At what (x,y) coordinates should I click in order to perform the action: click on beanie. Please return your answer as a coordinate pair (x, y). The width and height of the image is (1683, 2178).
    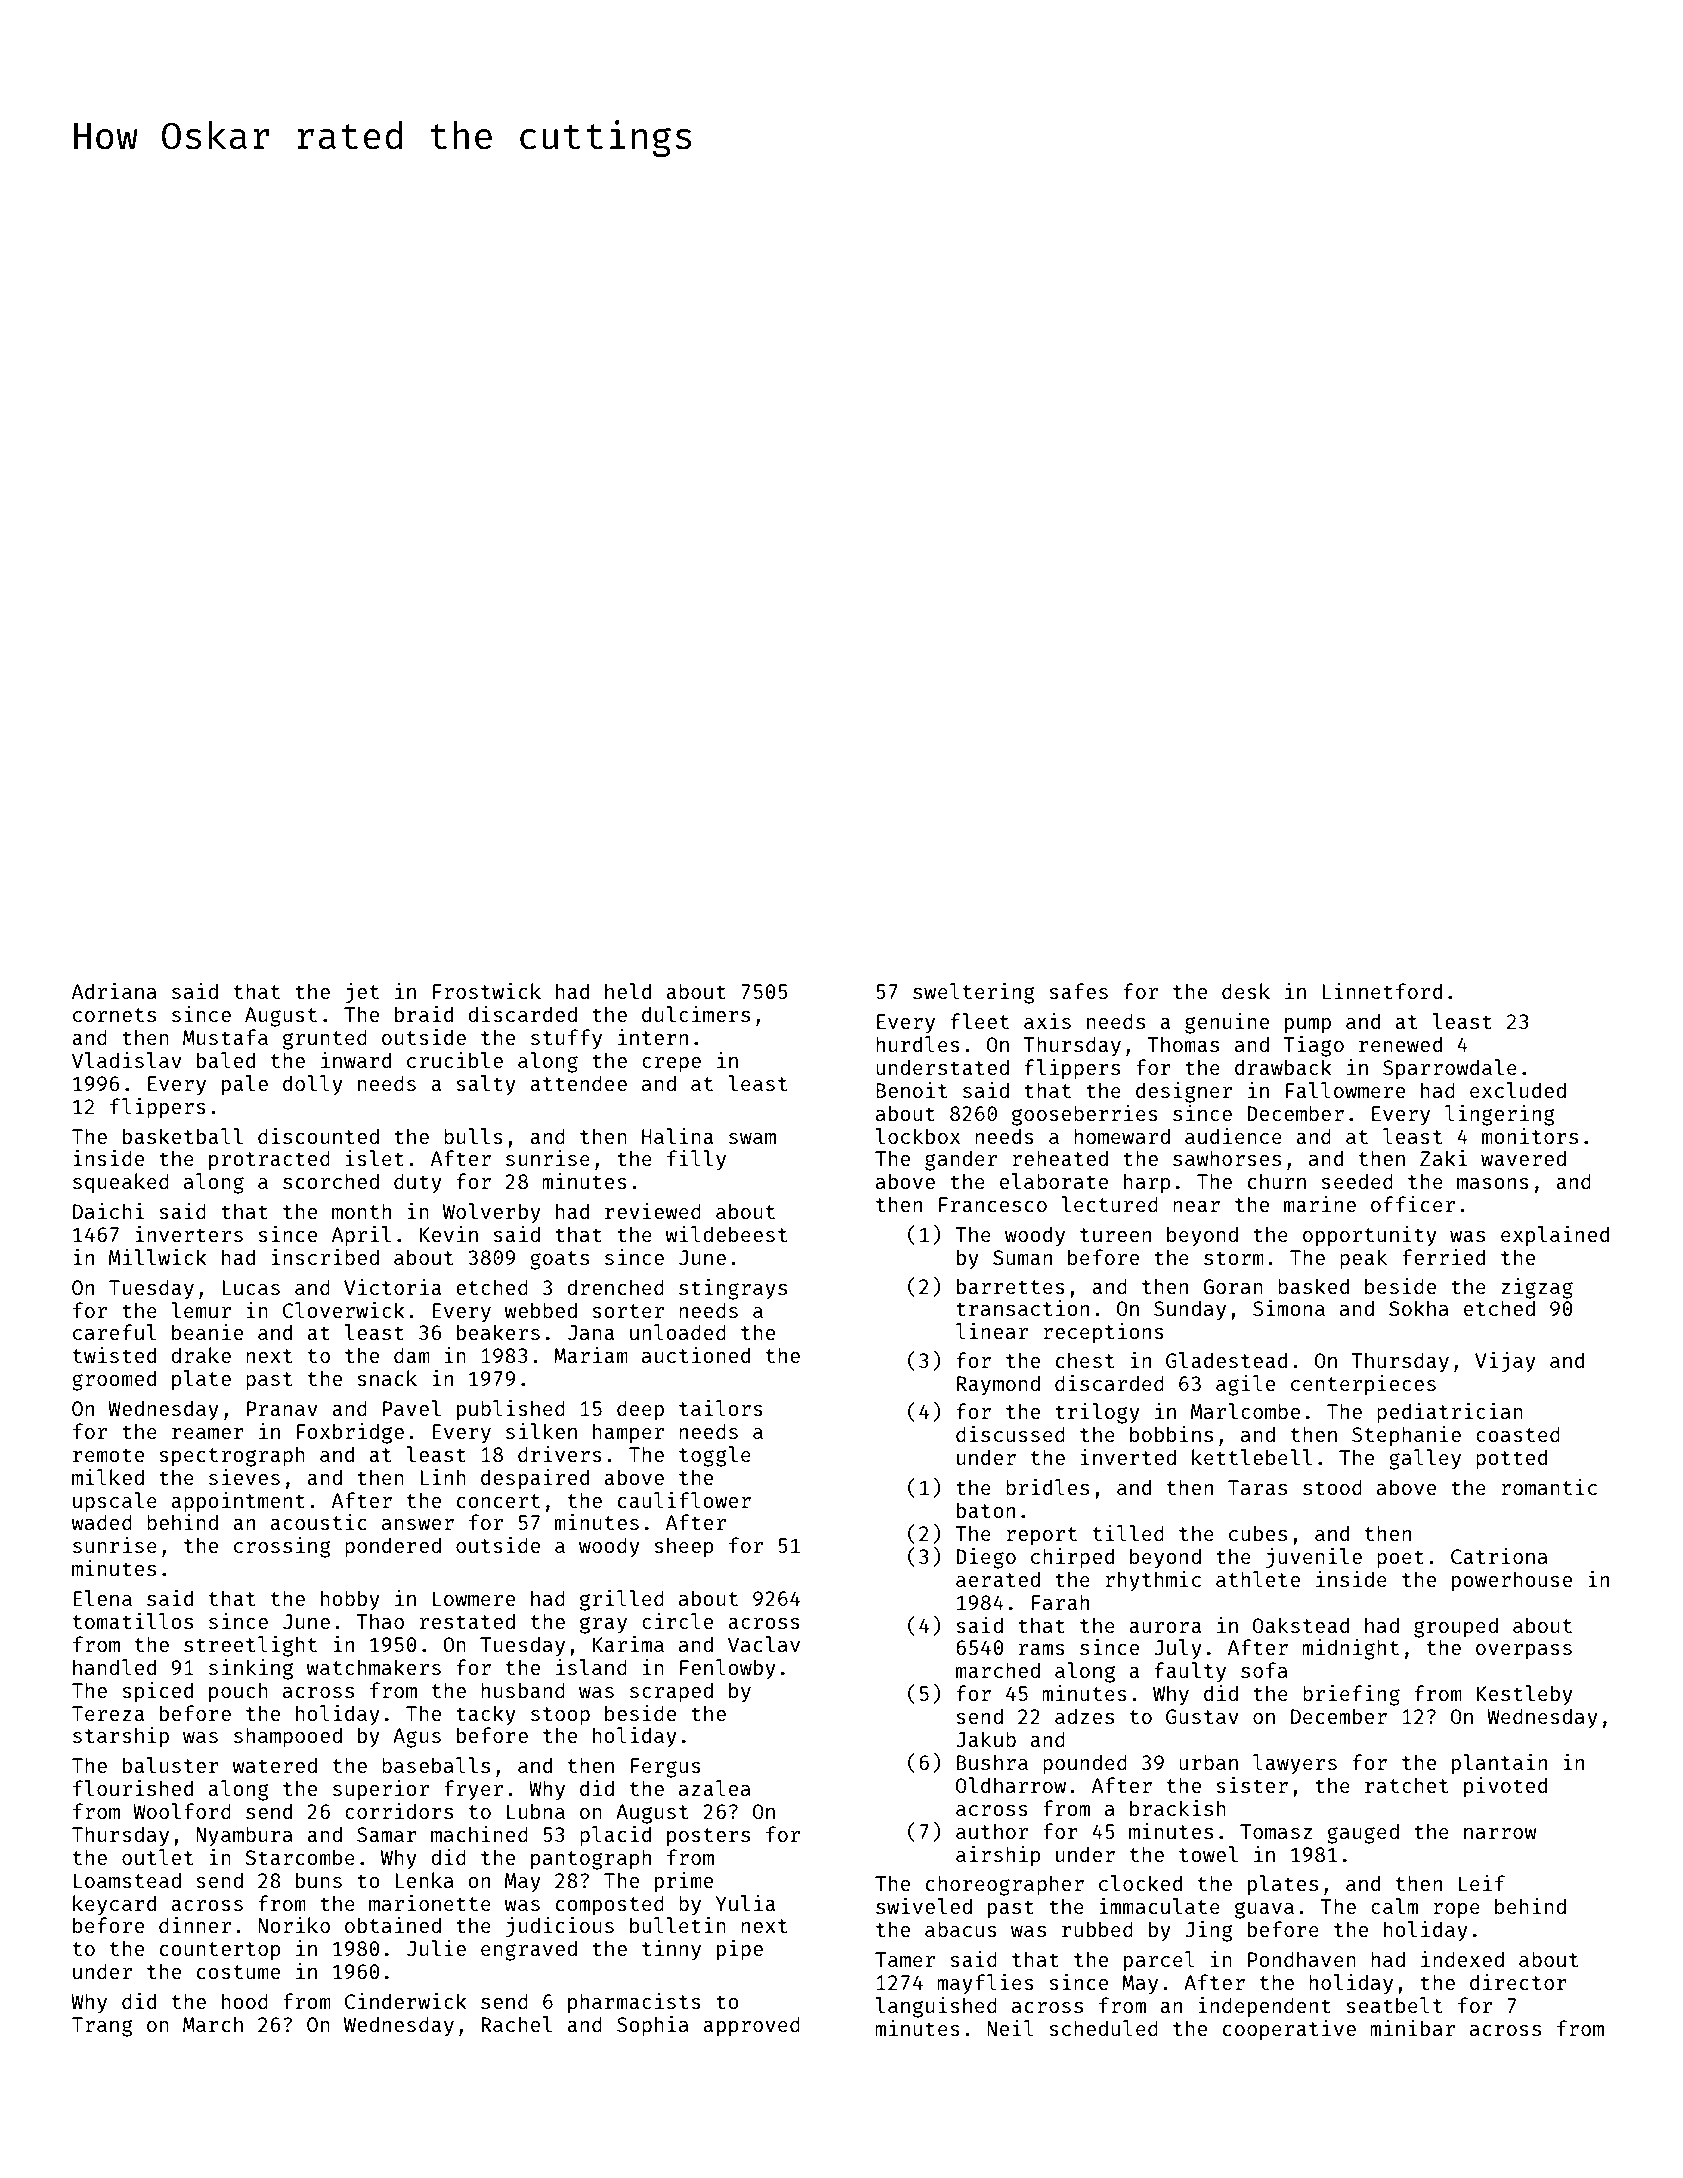
    Looking at the image, I should click on (207, 1332).
